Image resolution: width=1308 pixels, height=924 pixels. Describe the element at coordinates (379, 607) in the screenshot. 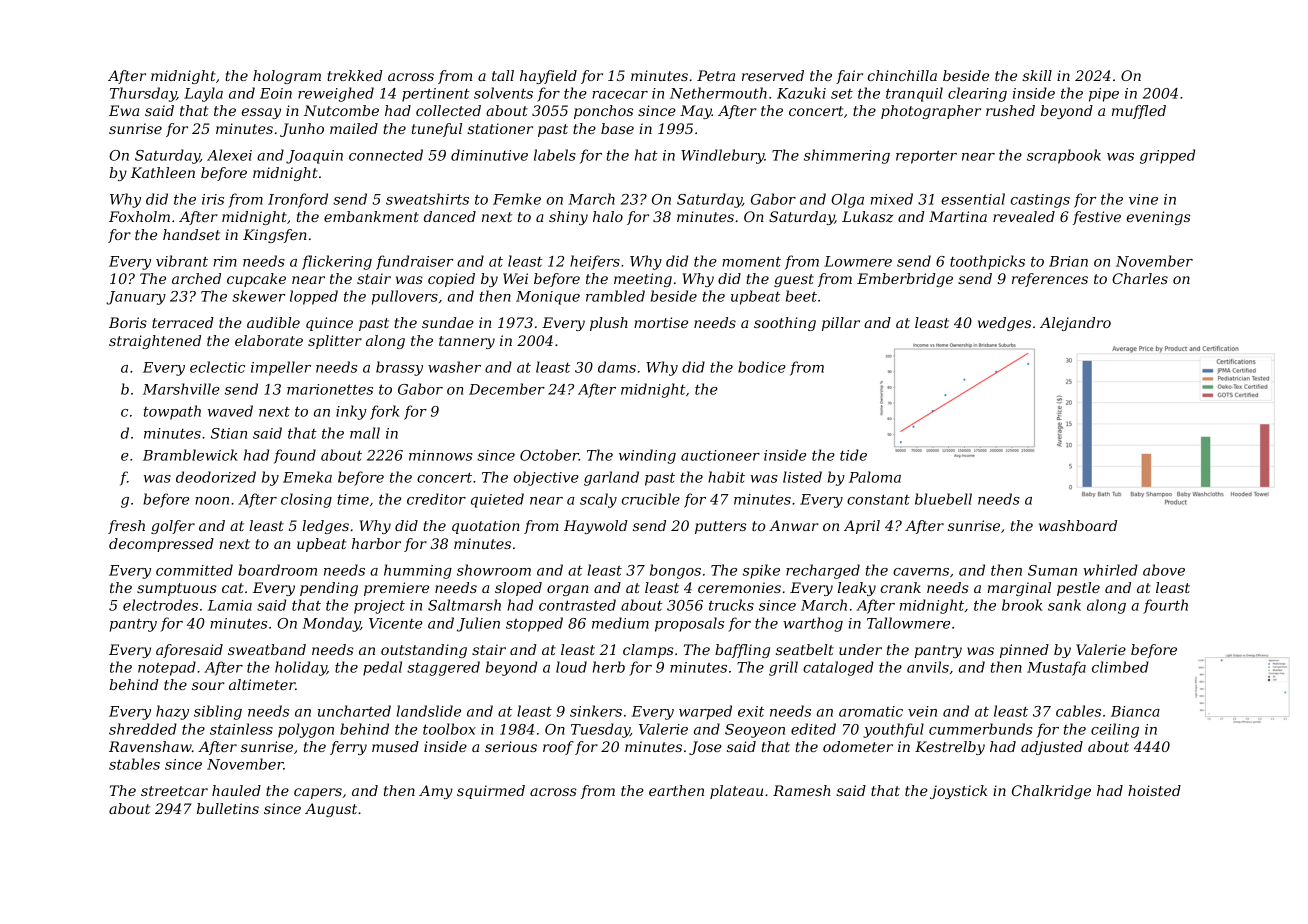

I see `project` at that location.
